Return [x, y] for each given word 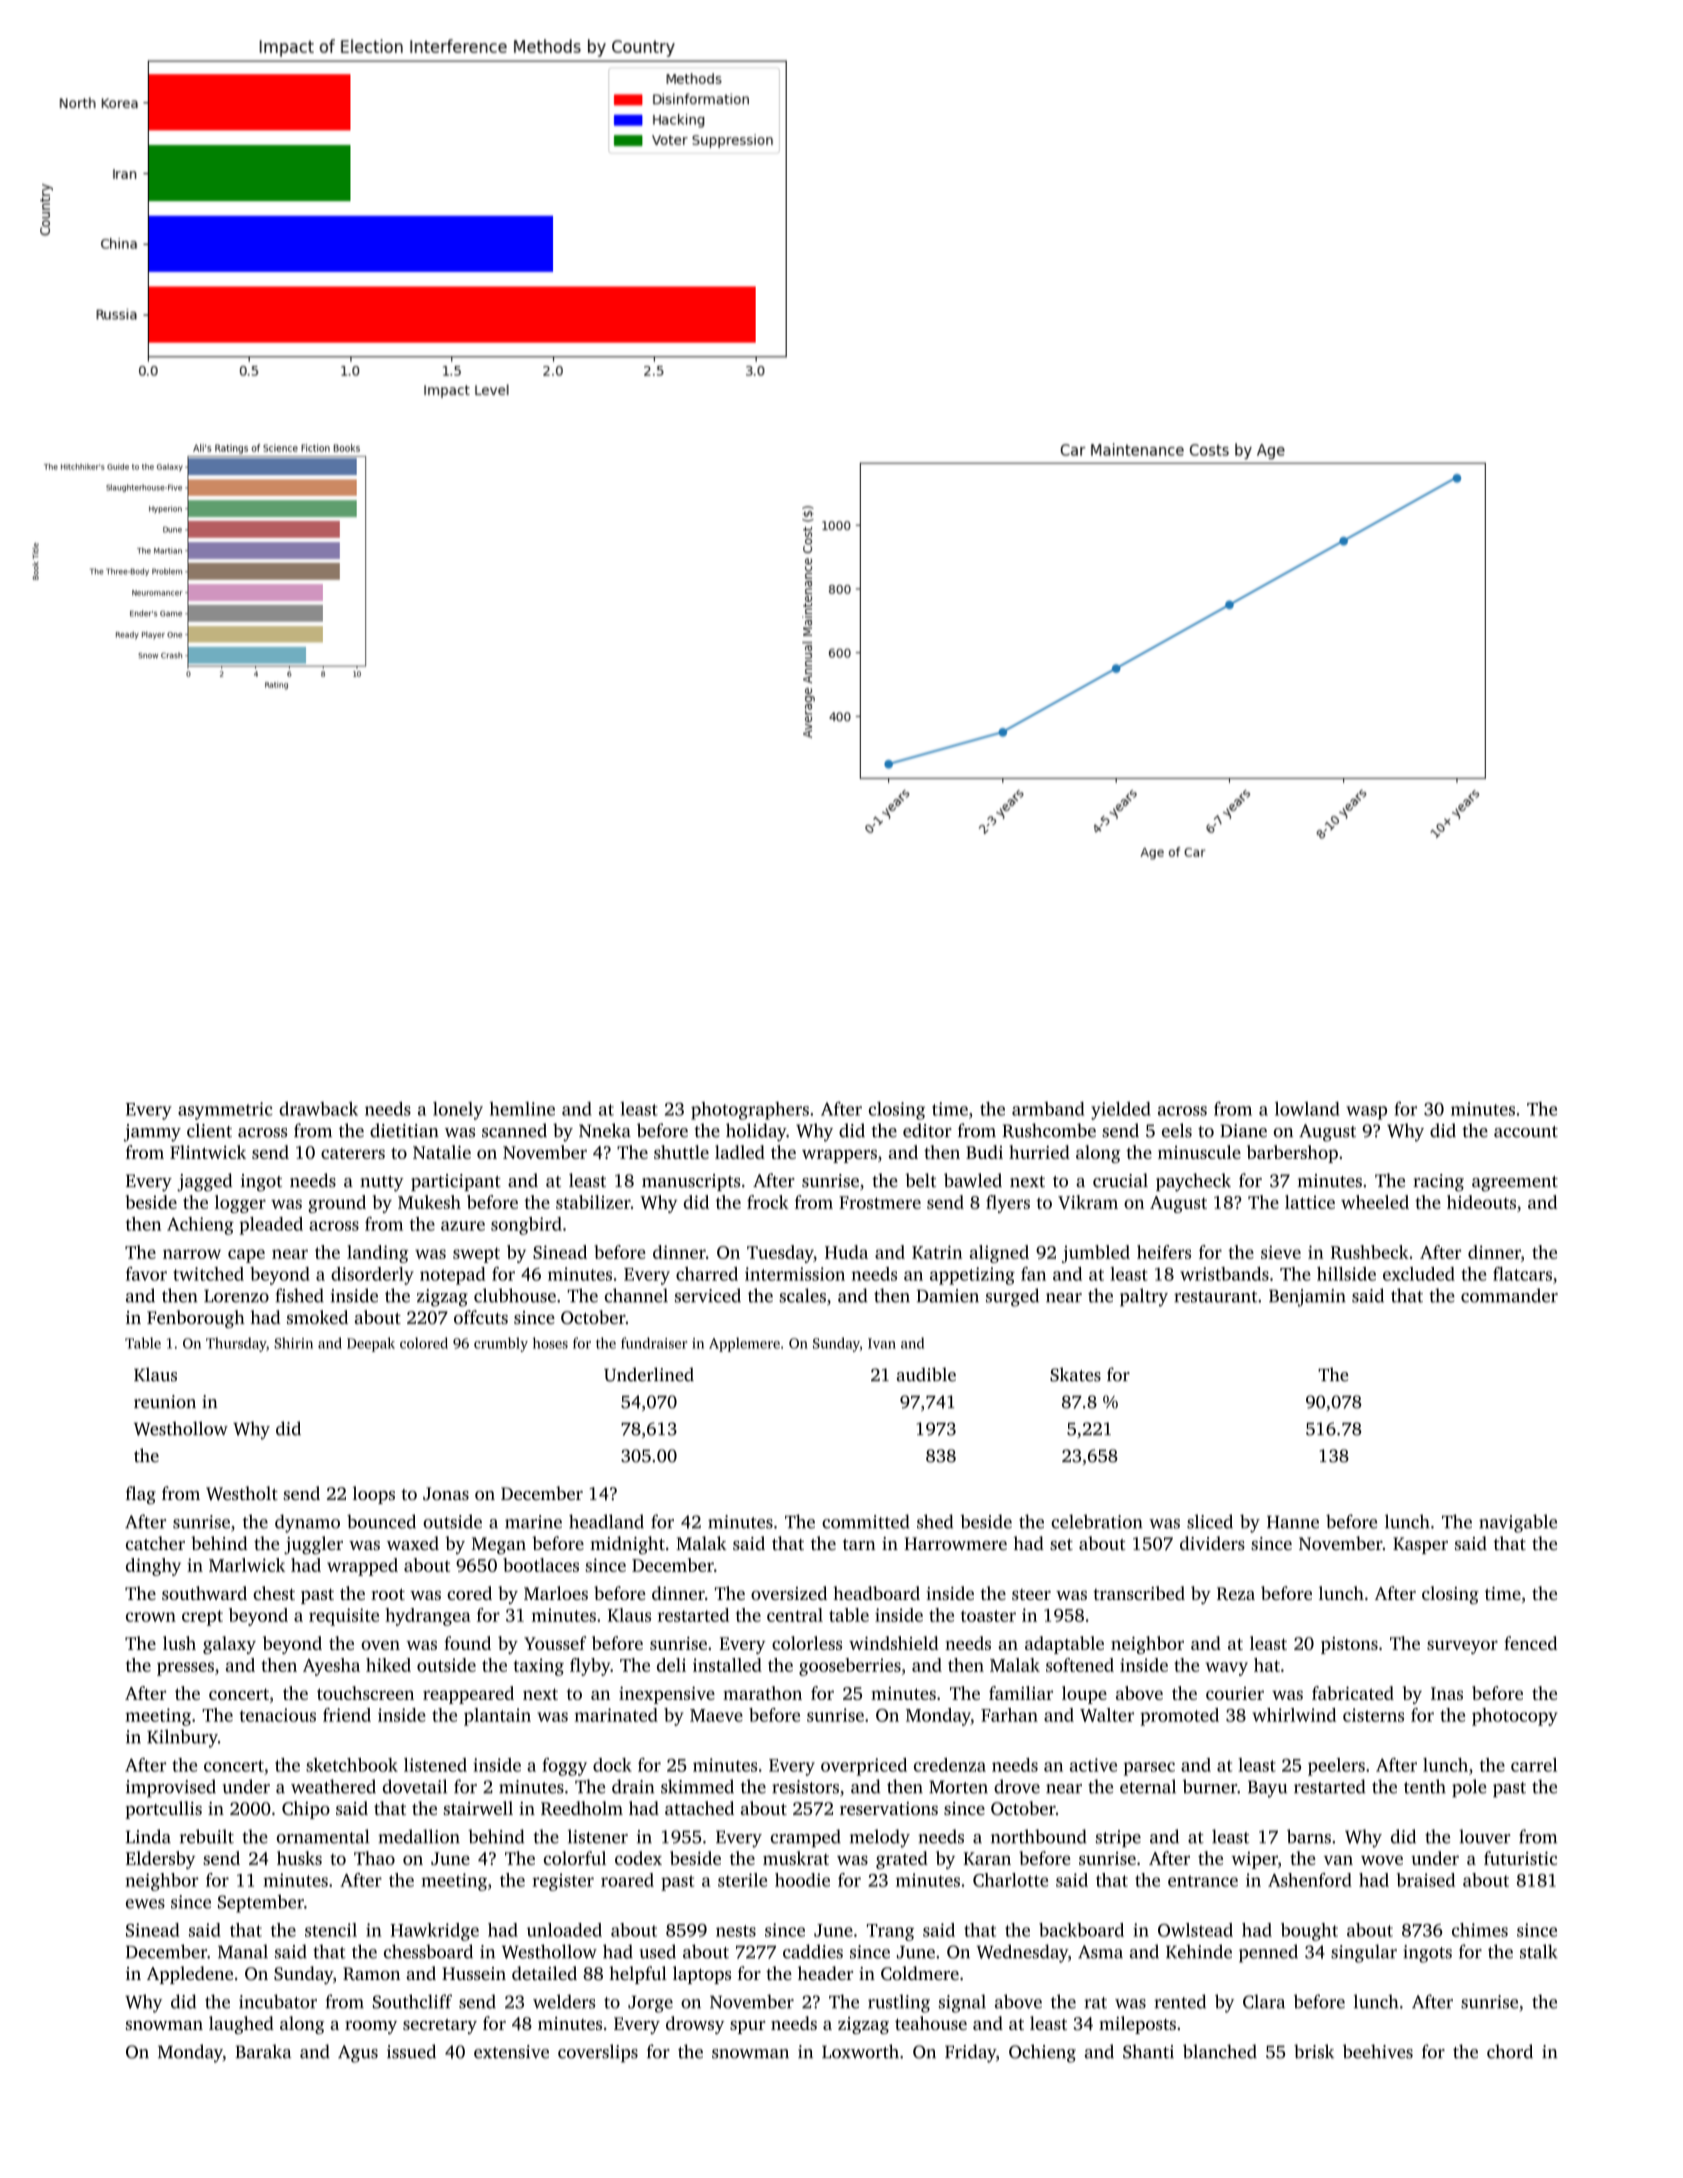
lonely [458, 1111]
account [1526, 1132]
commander [1509, 1295]
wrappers [839, 1156]
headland [606, 1521]
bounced [381, 1521]
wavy [1227, 1669]
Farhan [1009, 1715]
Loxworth [860, 2051]
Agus [358, 2054]
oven [380, 1645]
